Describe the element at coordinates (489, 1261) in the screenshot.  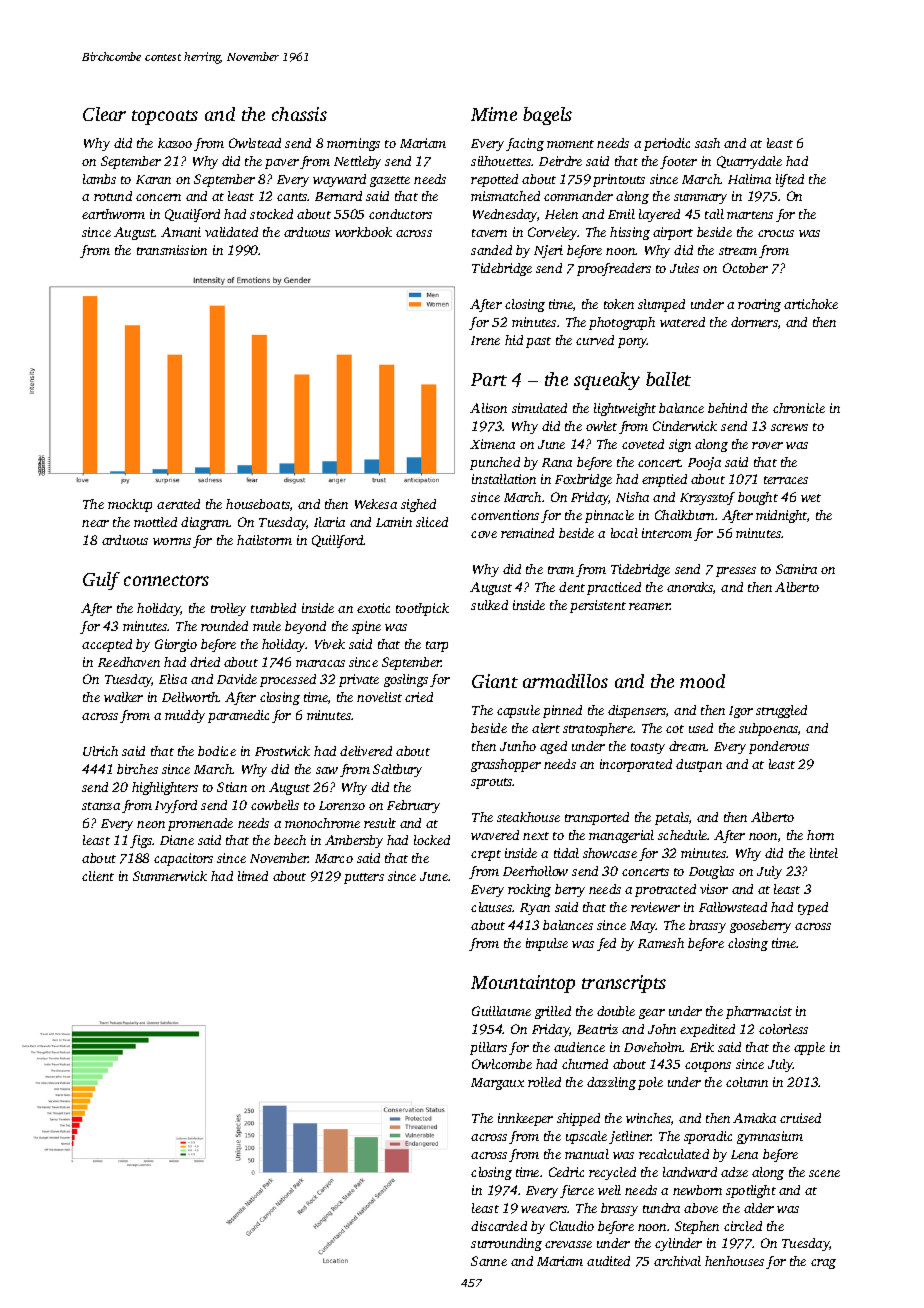
I see `Sanne` at that location.
